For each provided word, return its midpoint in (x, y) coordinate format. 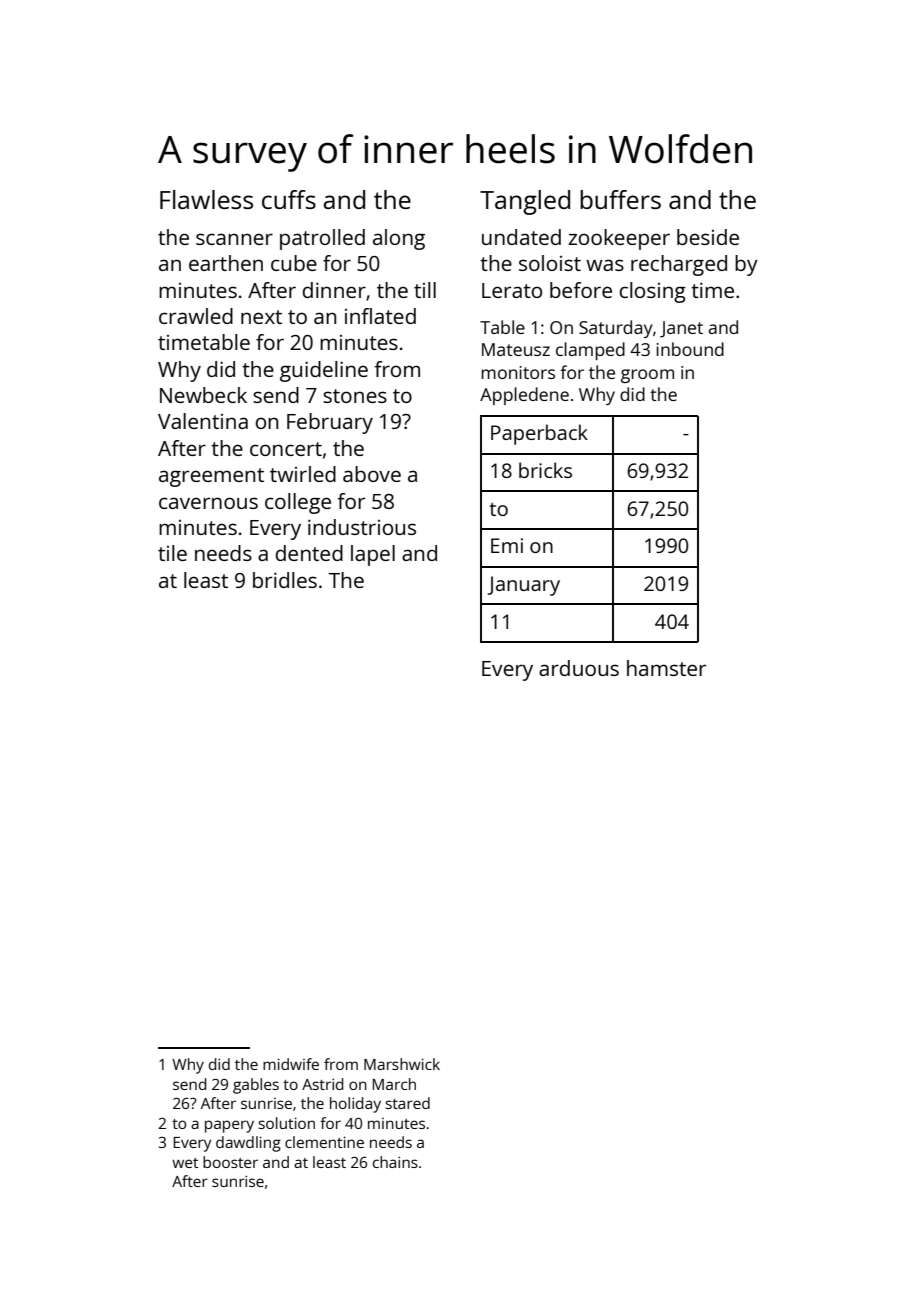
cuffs (289, 199)
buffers (620, 199)
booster (230, 1162)
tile (172, 553)
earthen (226, 263)
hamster (666, 668)
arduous (579, 668)
